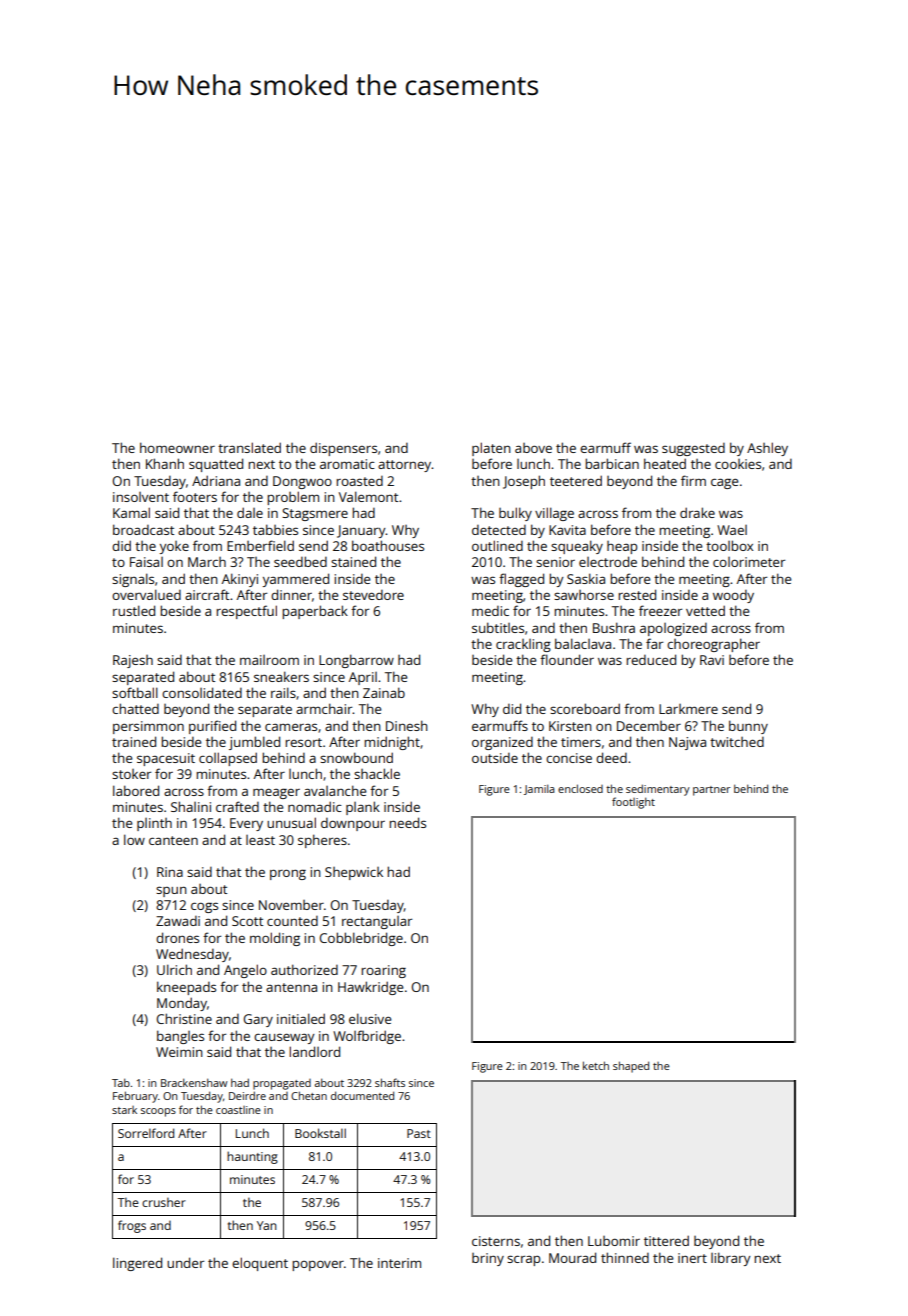 The height and width of the image is (1316, 908). I want to click on Zainab, so click(384, 692).
